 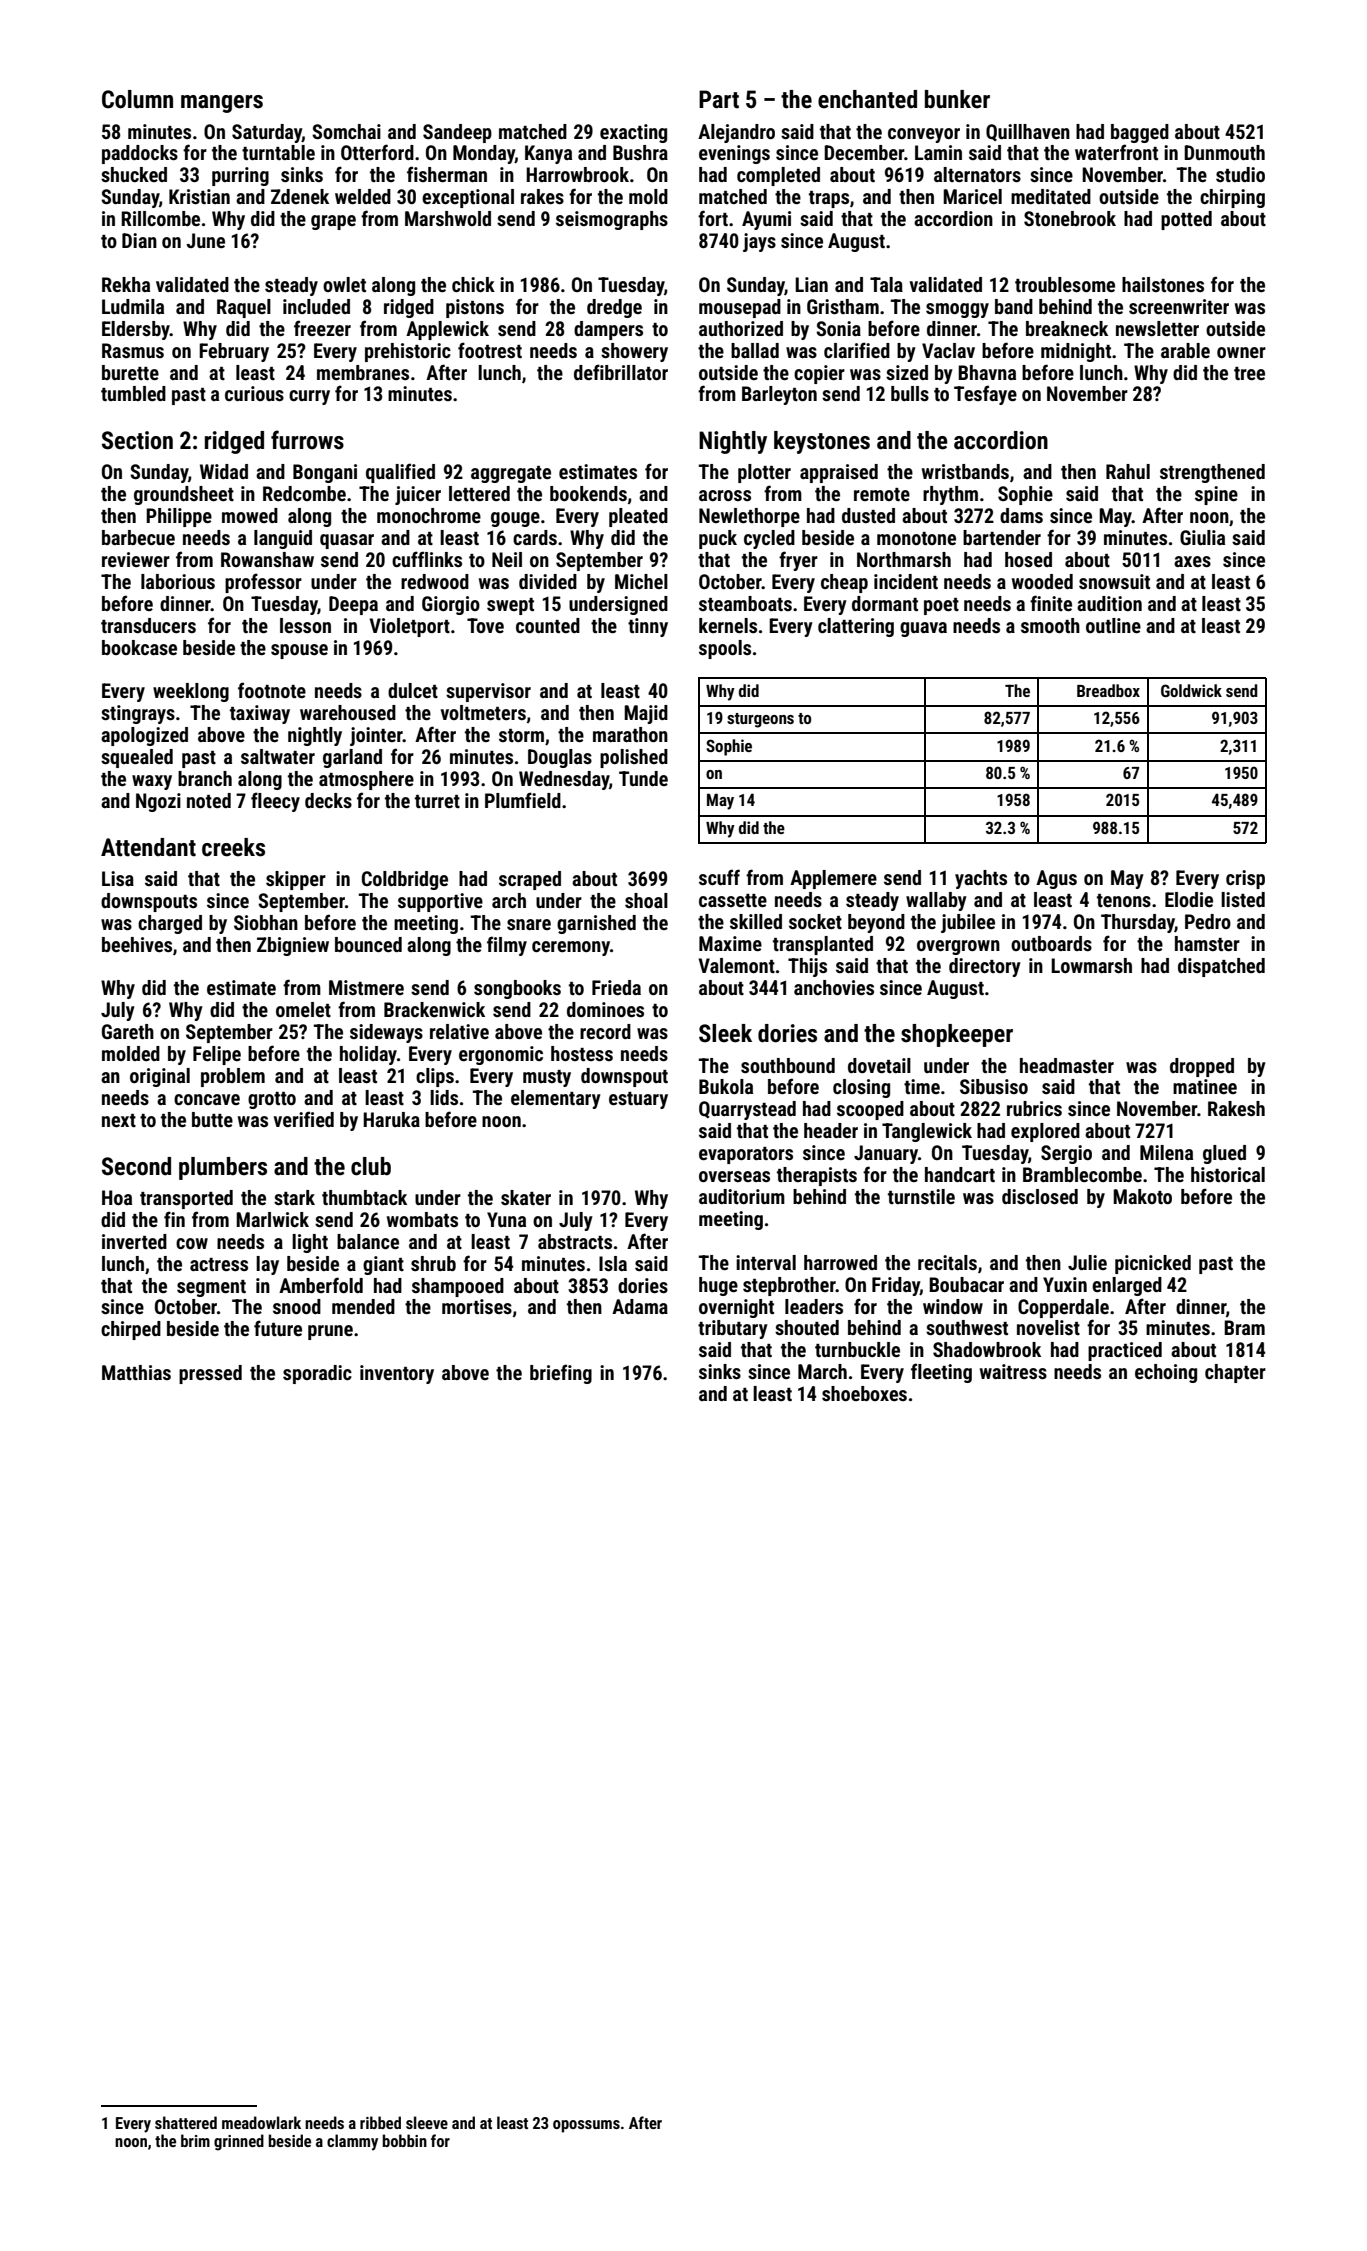 What do you see at coordinates (1125, 1351) in the screenshot?
I see `practiced` at bounding box center [1125, 1351].
